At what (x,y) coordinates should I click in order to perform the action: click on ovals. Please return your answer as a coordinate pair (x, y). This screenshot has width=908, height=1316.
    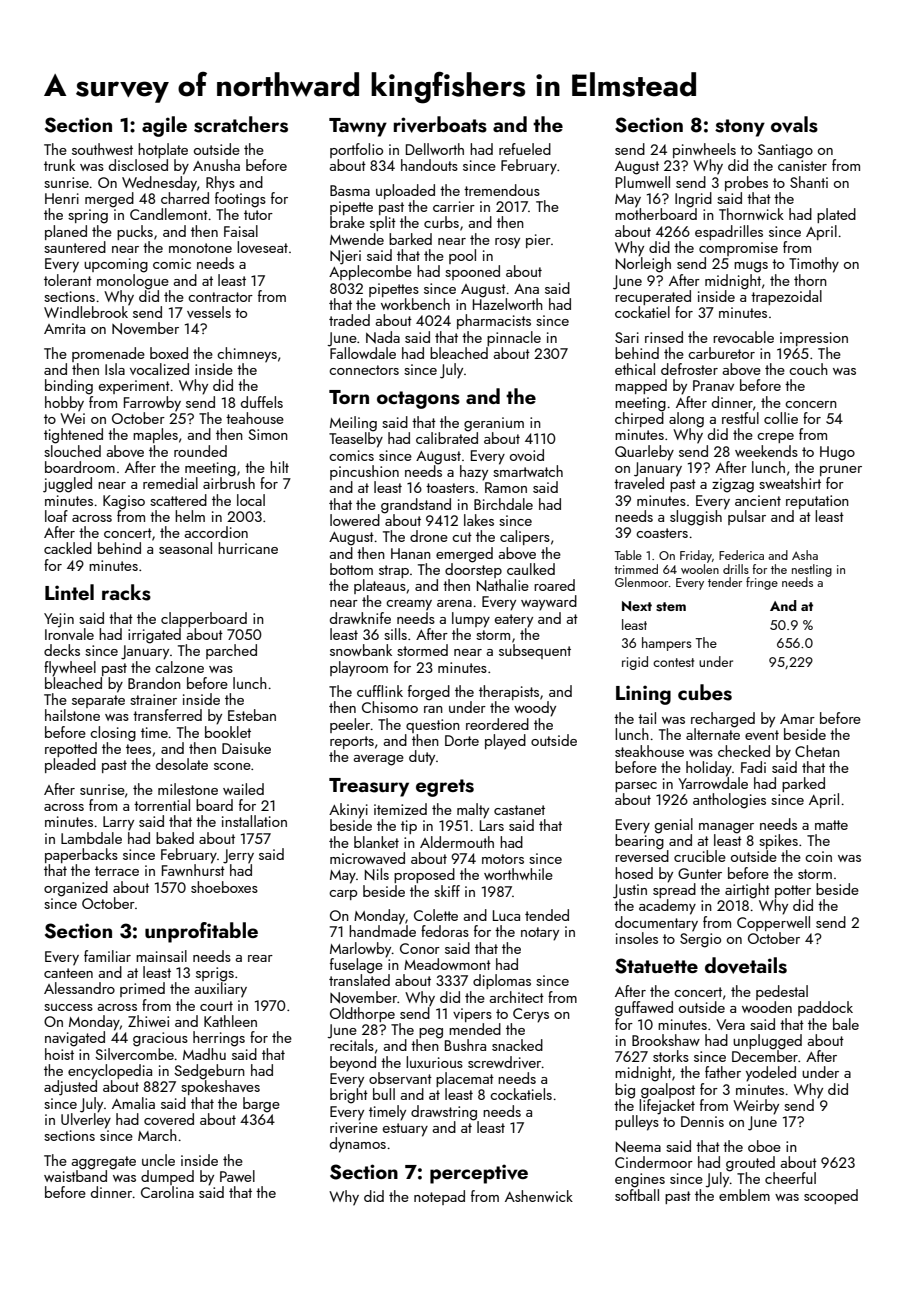
    Looking at the image, I should click on (794, 124).
